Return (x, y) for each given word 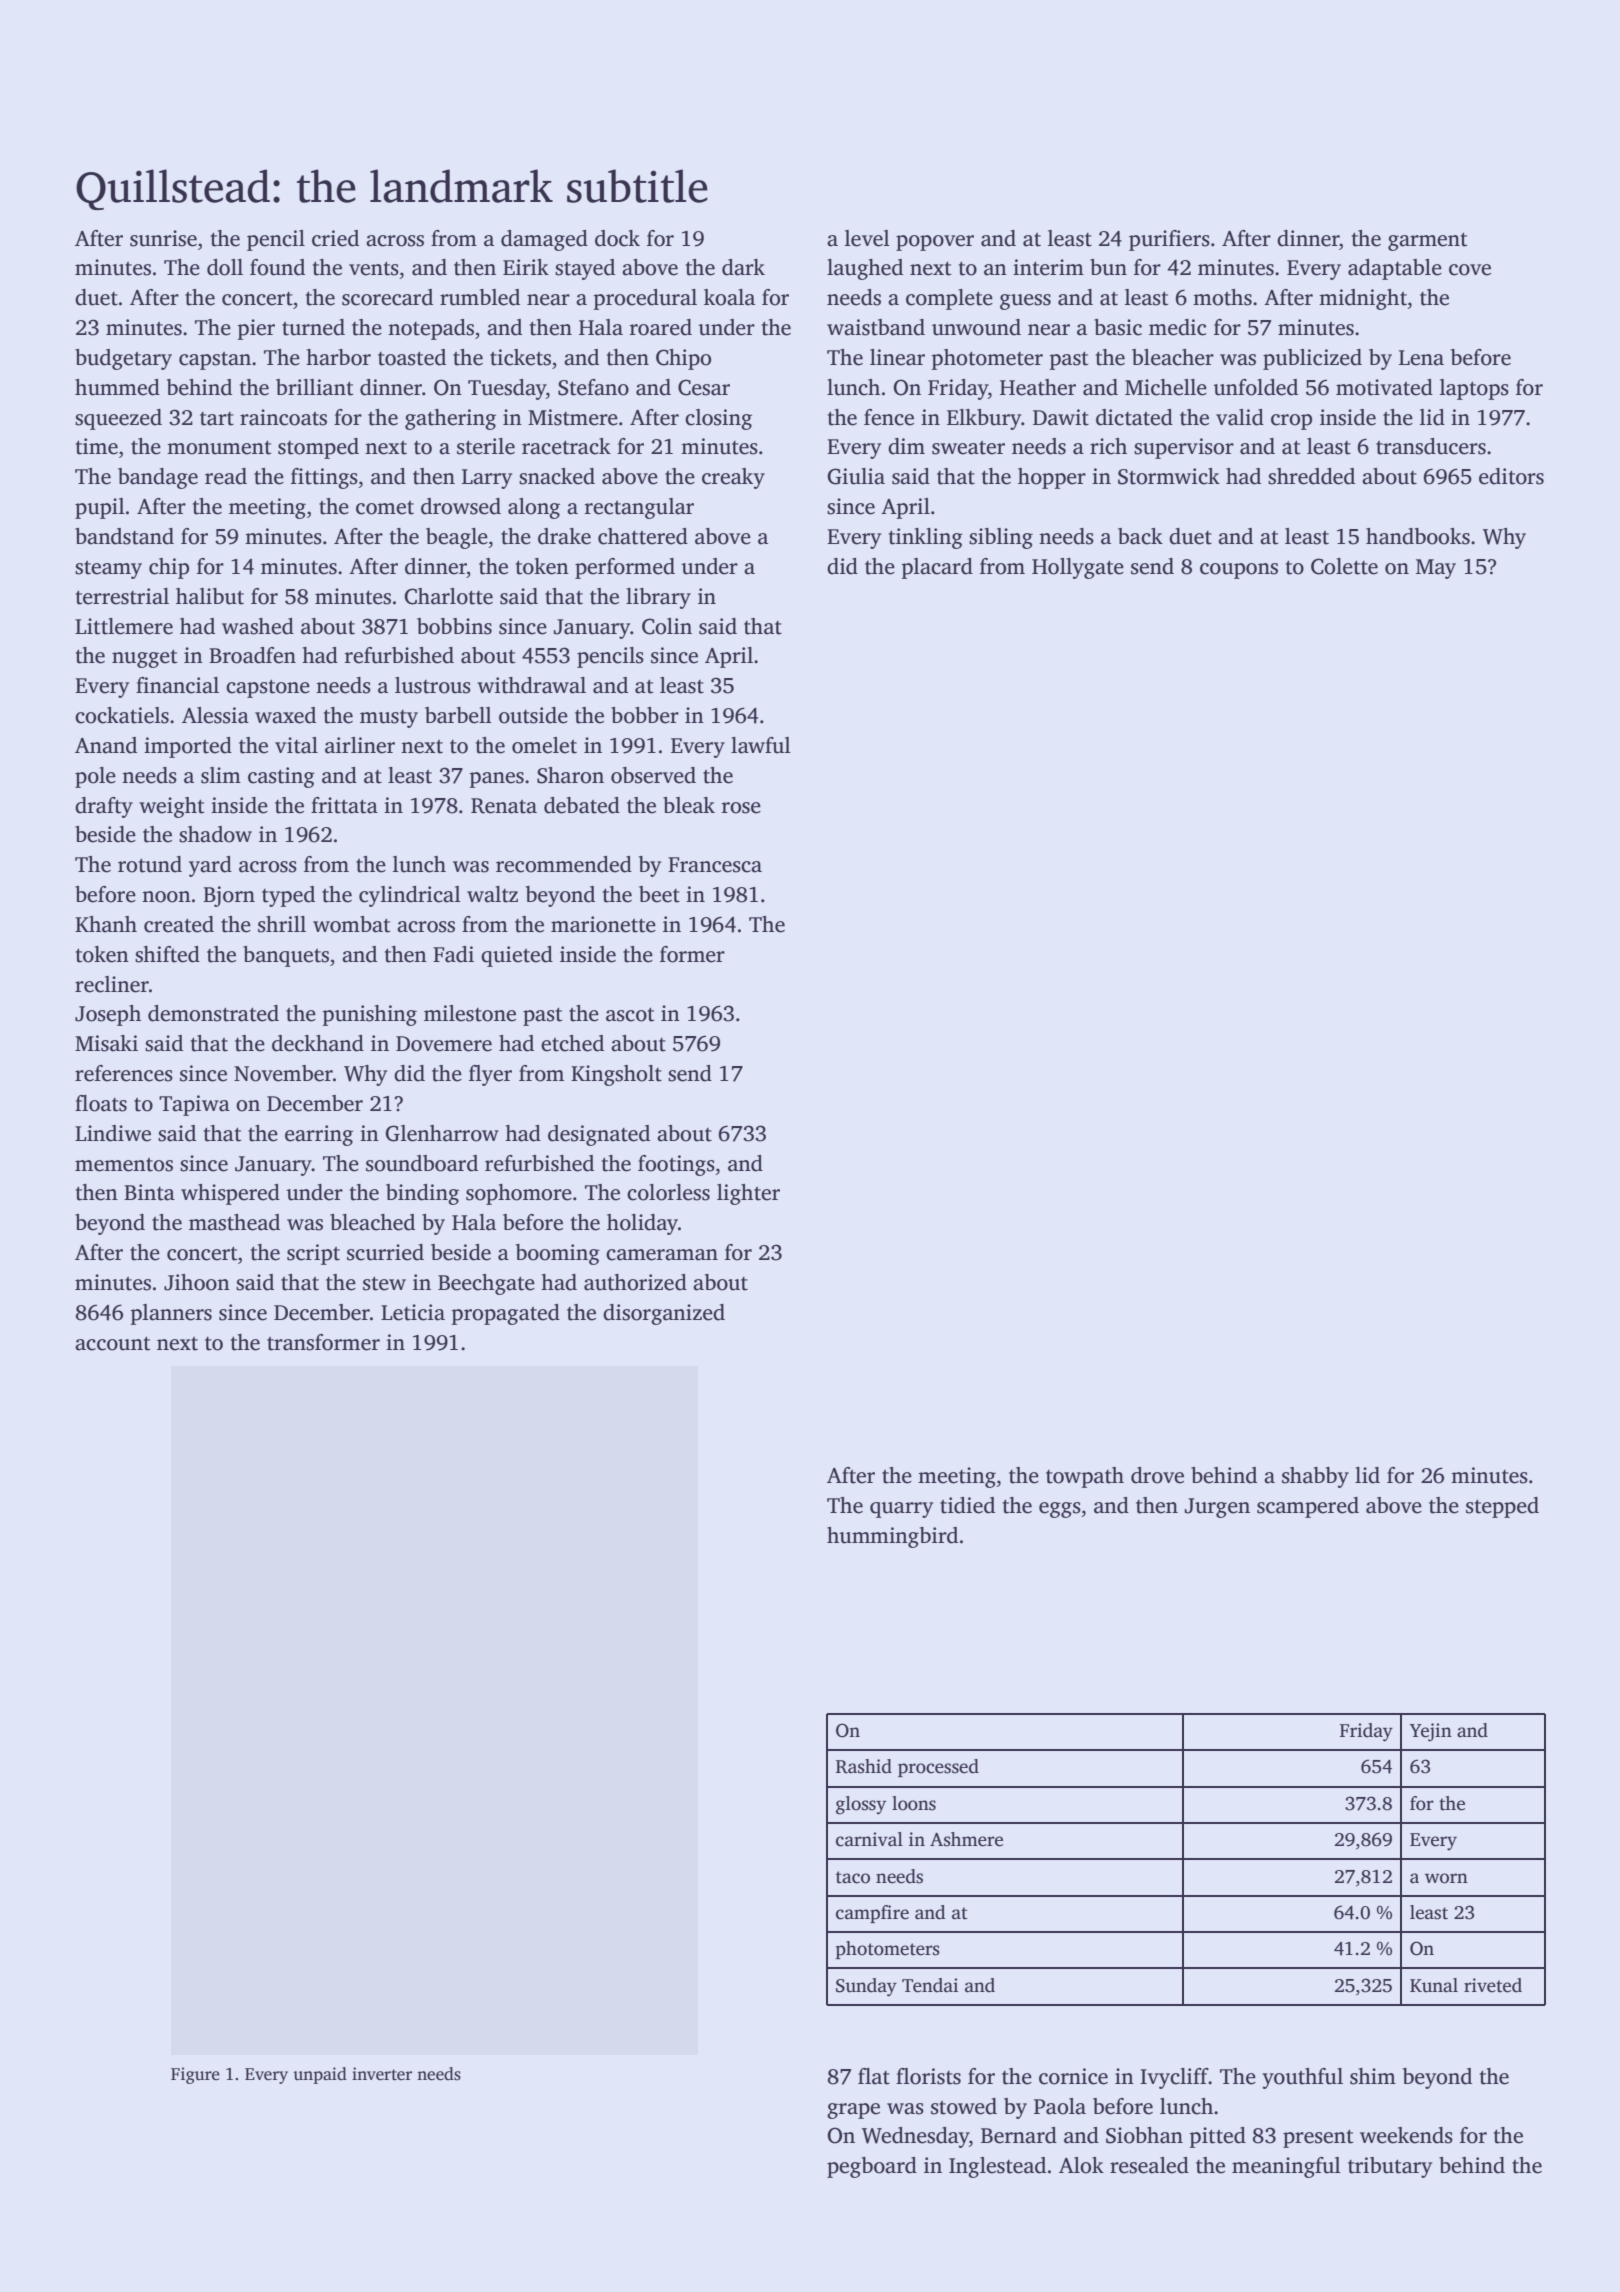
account (112, 1344)
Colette (1344, 566)
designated (599, 1135)
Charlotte (448, 596)
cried (335, 238)
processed (938, 1768)
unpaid (320, 2075)
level (867, 238)
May (1436, 569)
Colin (667, 626)
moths (1222, 297)
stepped (1502, 1507)
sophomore (519, 1194)
